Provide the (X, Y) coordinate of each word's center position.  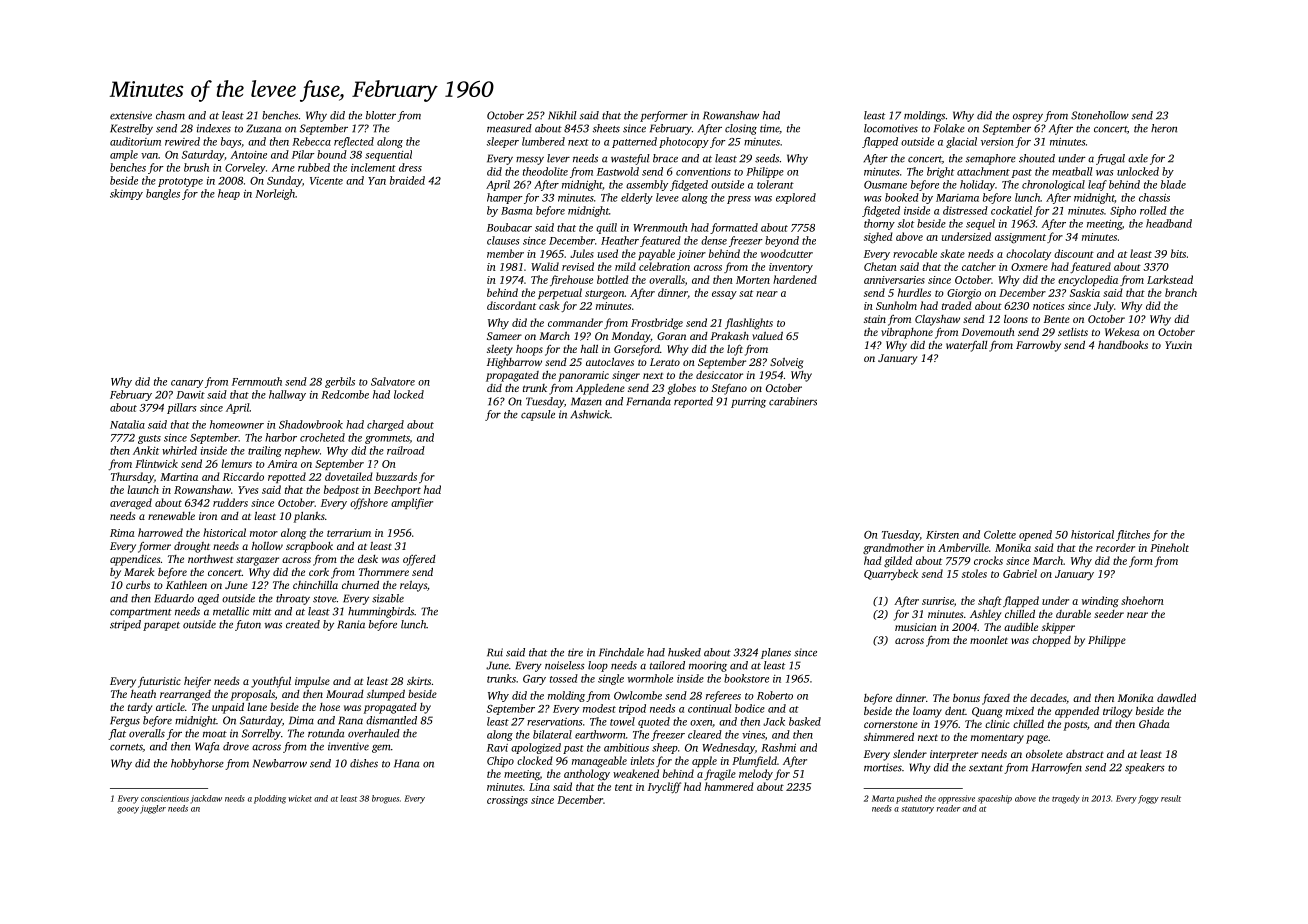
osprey (1028, 117)
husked (684, 652)
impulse (312, 682)
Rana (350, 720)
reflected (354, 142)
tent (624, 787)
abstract (1085, 754)
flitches (1133, 535)
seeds (767, 158)
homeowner (237, 424)
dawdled (1176, 698)
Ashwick (590, 414)
